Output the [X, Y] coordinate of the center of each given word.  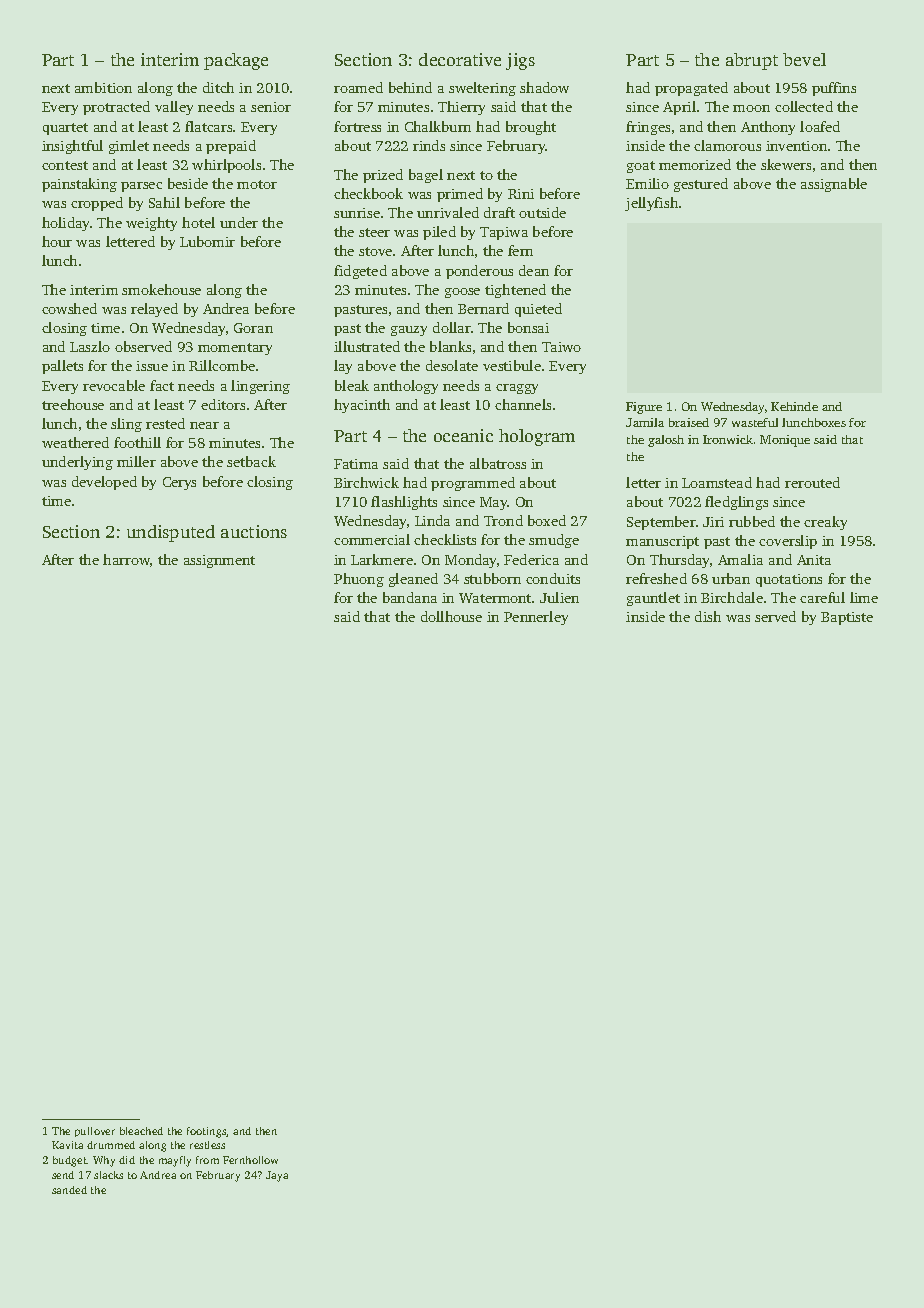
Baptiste [847, 618]
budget [70, 1161]
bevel [804, 59]
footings [207, 1132]
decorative [460, 59]
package [236, 61]
